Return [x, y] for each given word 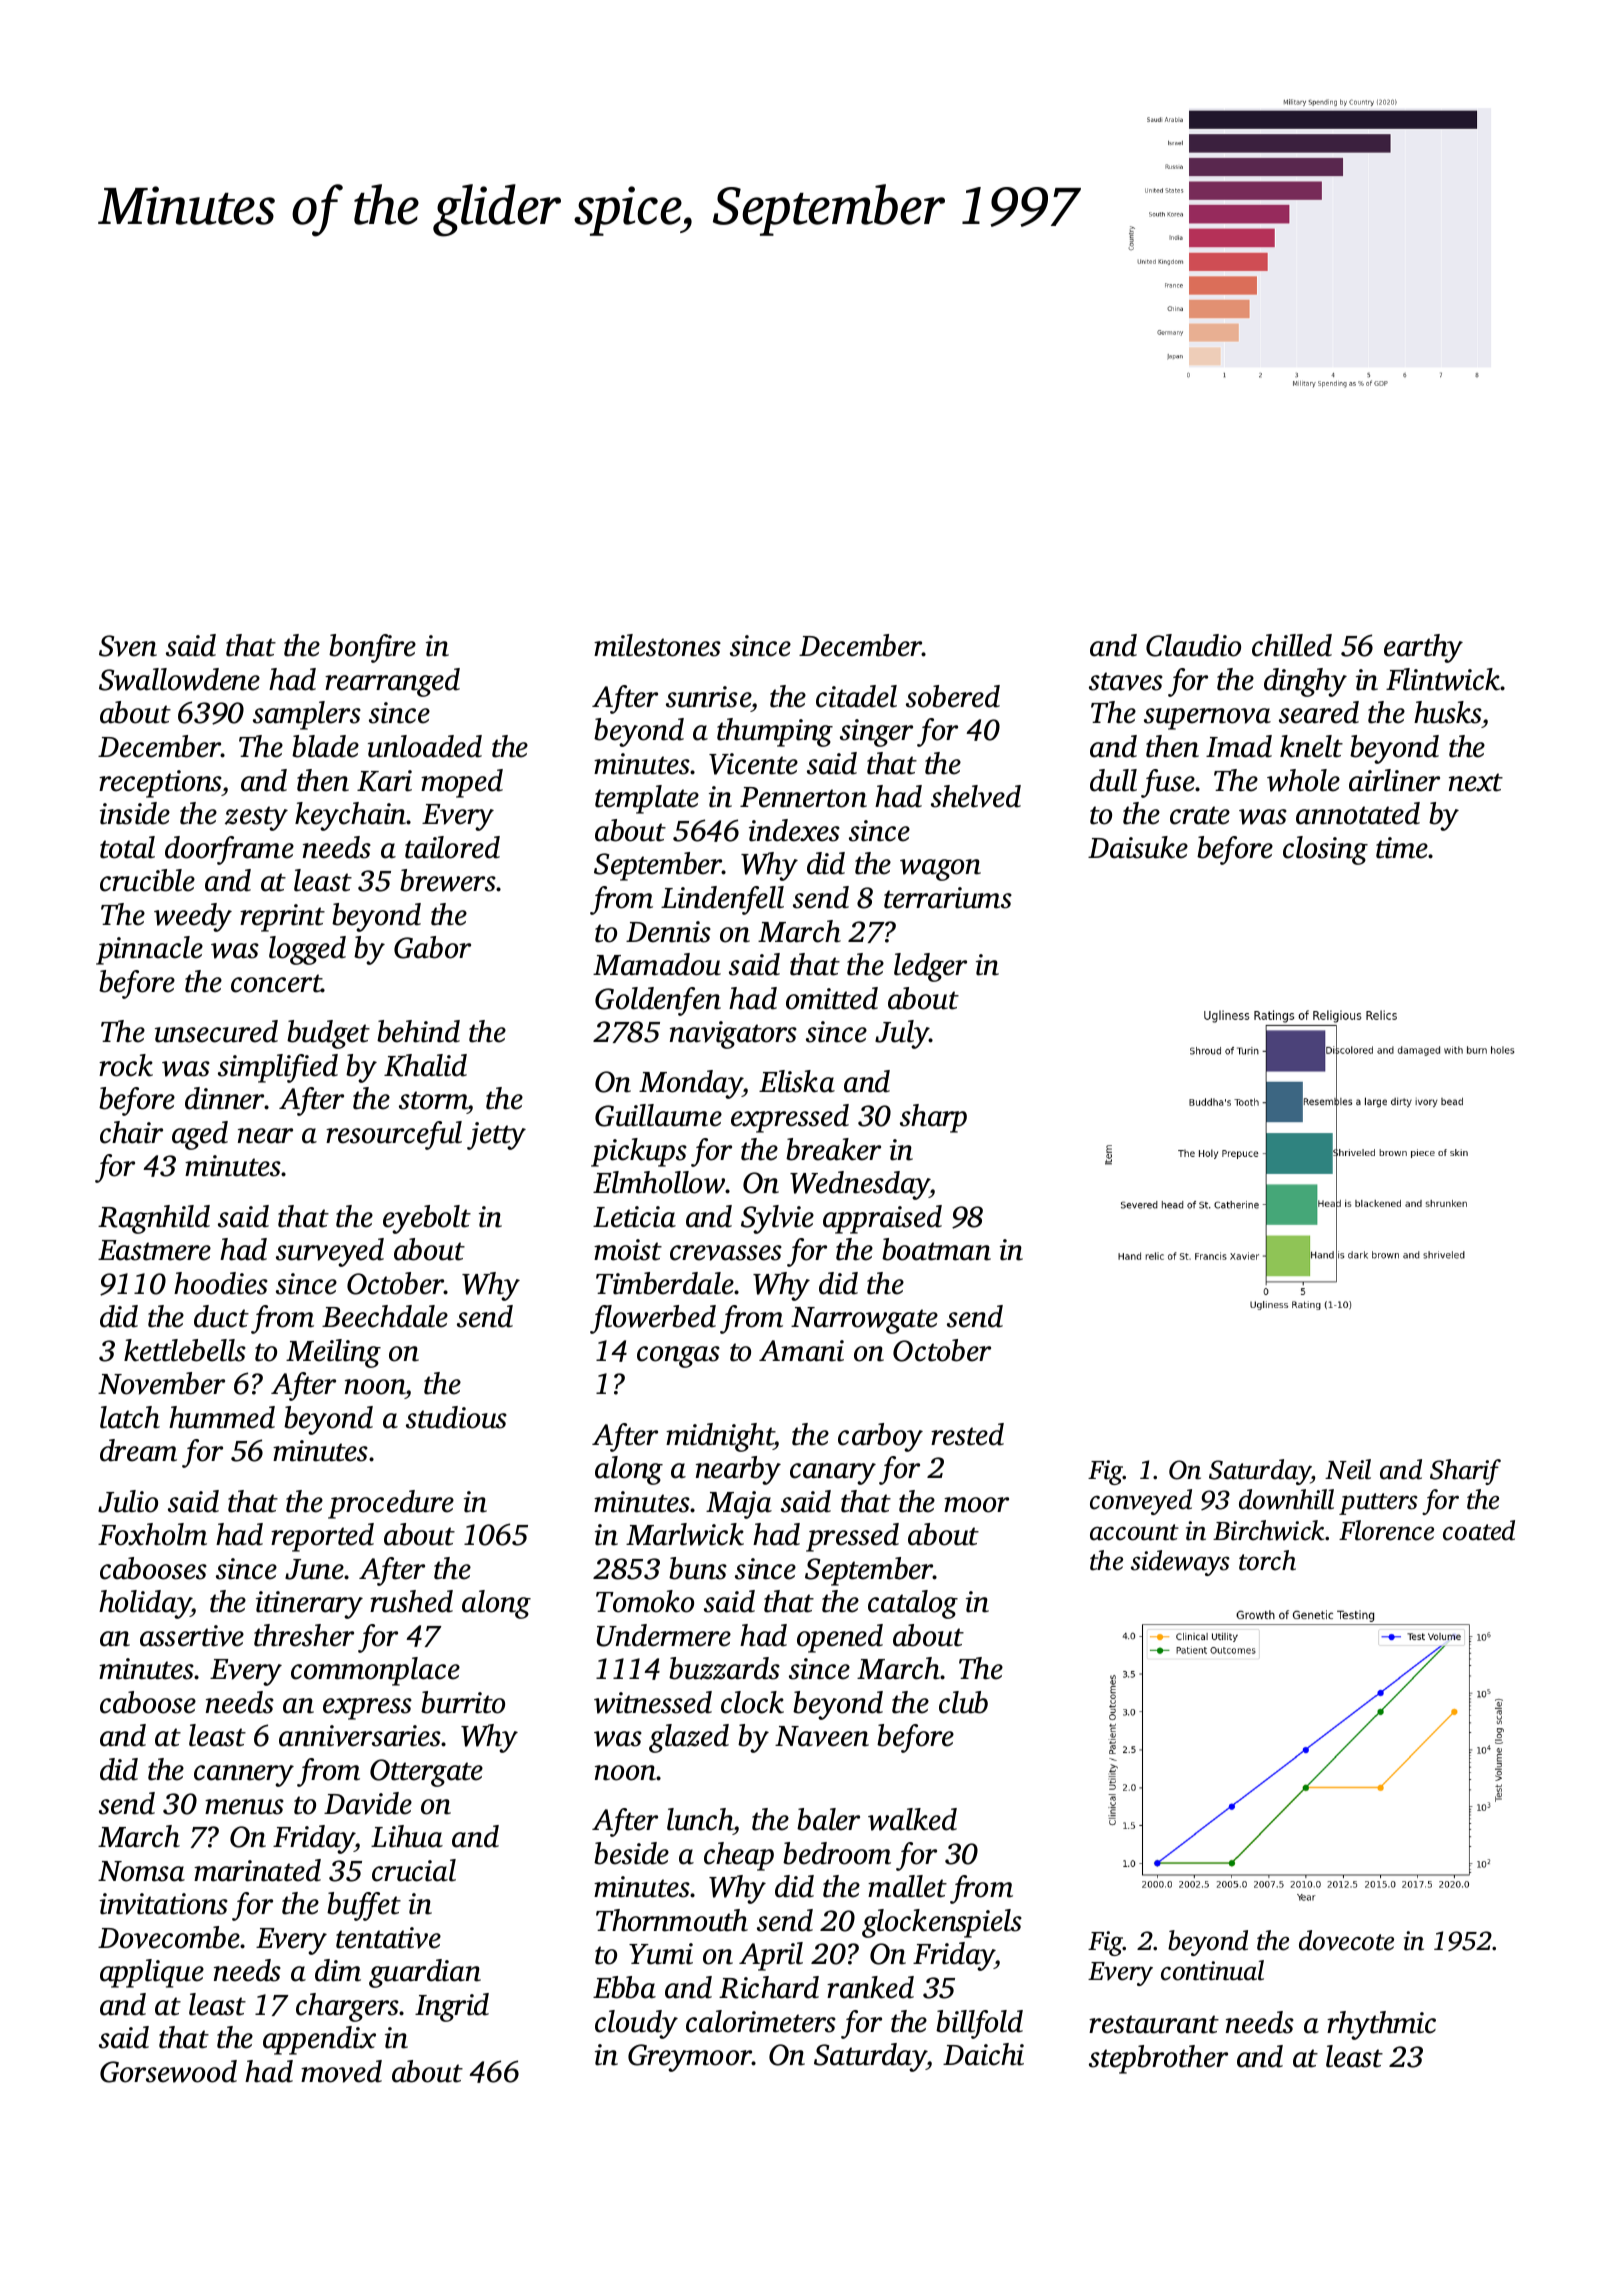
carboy [880, 1437]
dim [338, 1970]
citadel [856, 696]
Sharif [1465, 1472]
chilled [1292, 645]
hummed [222, 1417]
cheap [739, 1856]
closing [1325, 850]
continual [1212, 1970]
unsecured [216, 1031]
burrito [463, 1702]
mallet [907, 1886]
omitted [832, 998]
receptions [160, 784]
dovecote [1346, 1940]
